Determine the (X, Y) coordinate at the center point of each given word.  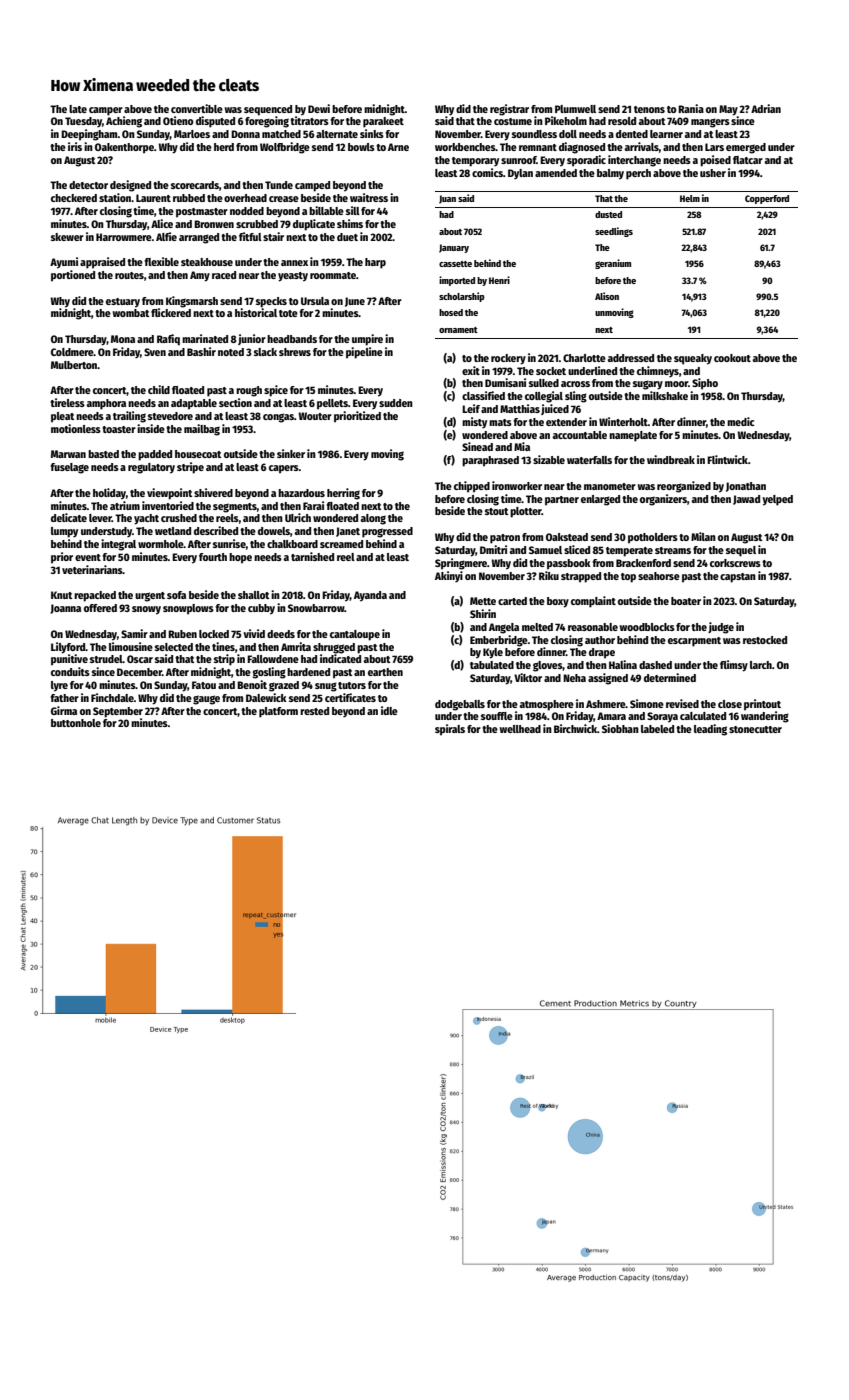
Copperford (767, 199)
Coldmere (72, 352)
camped (312, 186)
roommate (333, 275)
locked (214, 634)
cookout (732, 358)
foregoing (267, 122)
